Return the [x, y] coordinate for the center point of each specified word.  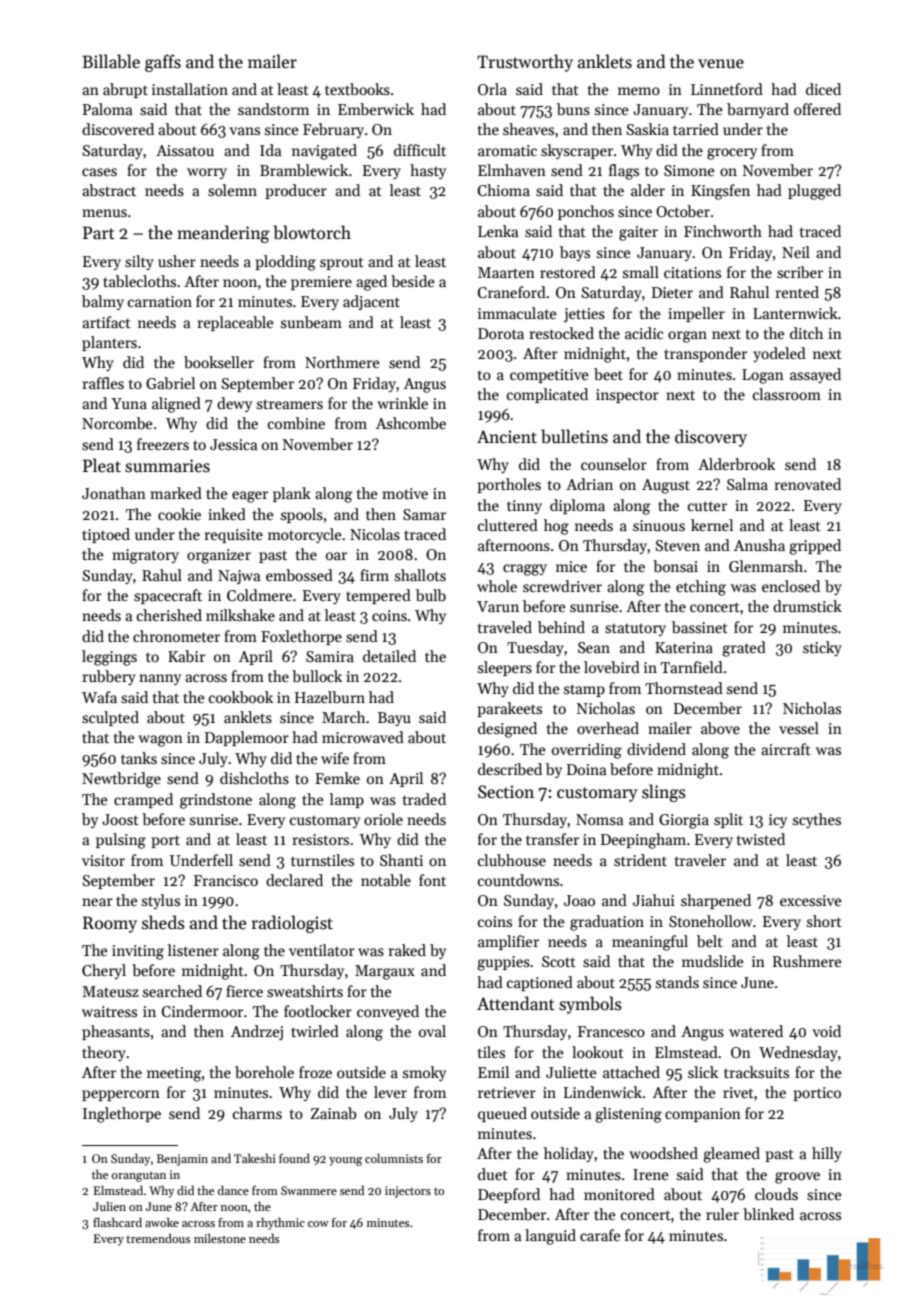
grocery [732, 154]
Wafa [99, 697]
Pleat [102, 465]
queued [502, 1114]
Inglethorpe [122, 1115]
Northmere [342, 362]
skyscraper [577, 151]
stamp [584, 690]
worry [207, 173]
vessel [799, 728]
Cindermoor [202, 1011]
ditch [806, 333]
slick [703, 1072]
